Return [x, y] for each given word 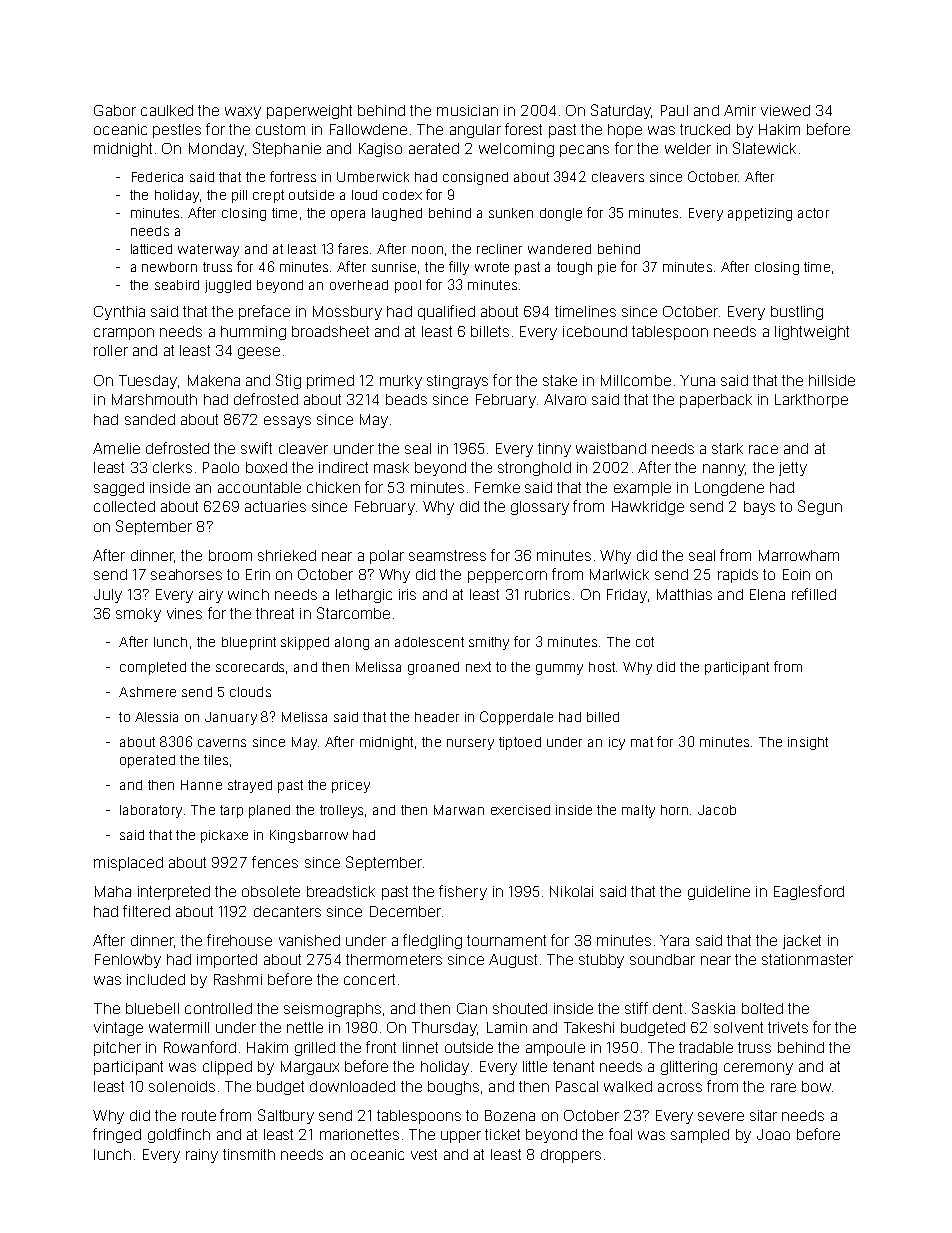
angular [475, 131]
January [231, 718]
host [602, 667]
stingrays [457, 382]
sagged [119, 489]
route [199, 1115]
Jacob [717, 810]
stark [727, 448]
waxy [243, 113]
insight [808, 743]
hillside [832, 380]
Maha [113, 891]
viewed [785, 110]
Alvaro [565, 399]
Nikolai [571, 891]
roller [111, 350]
